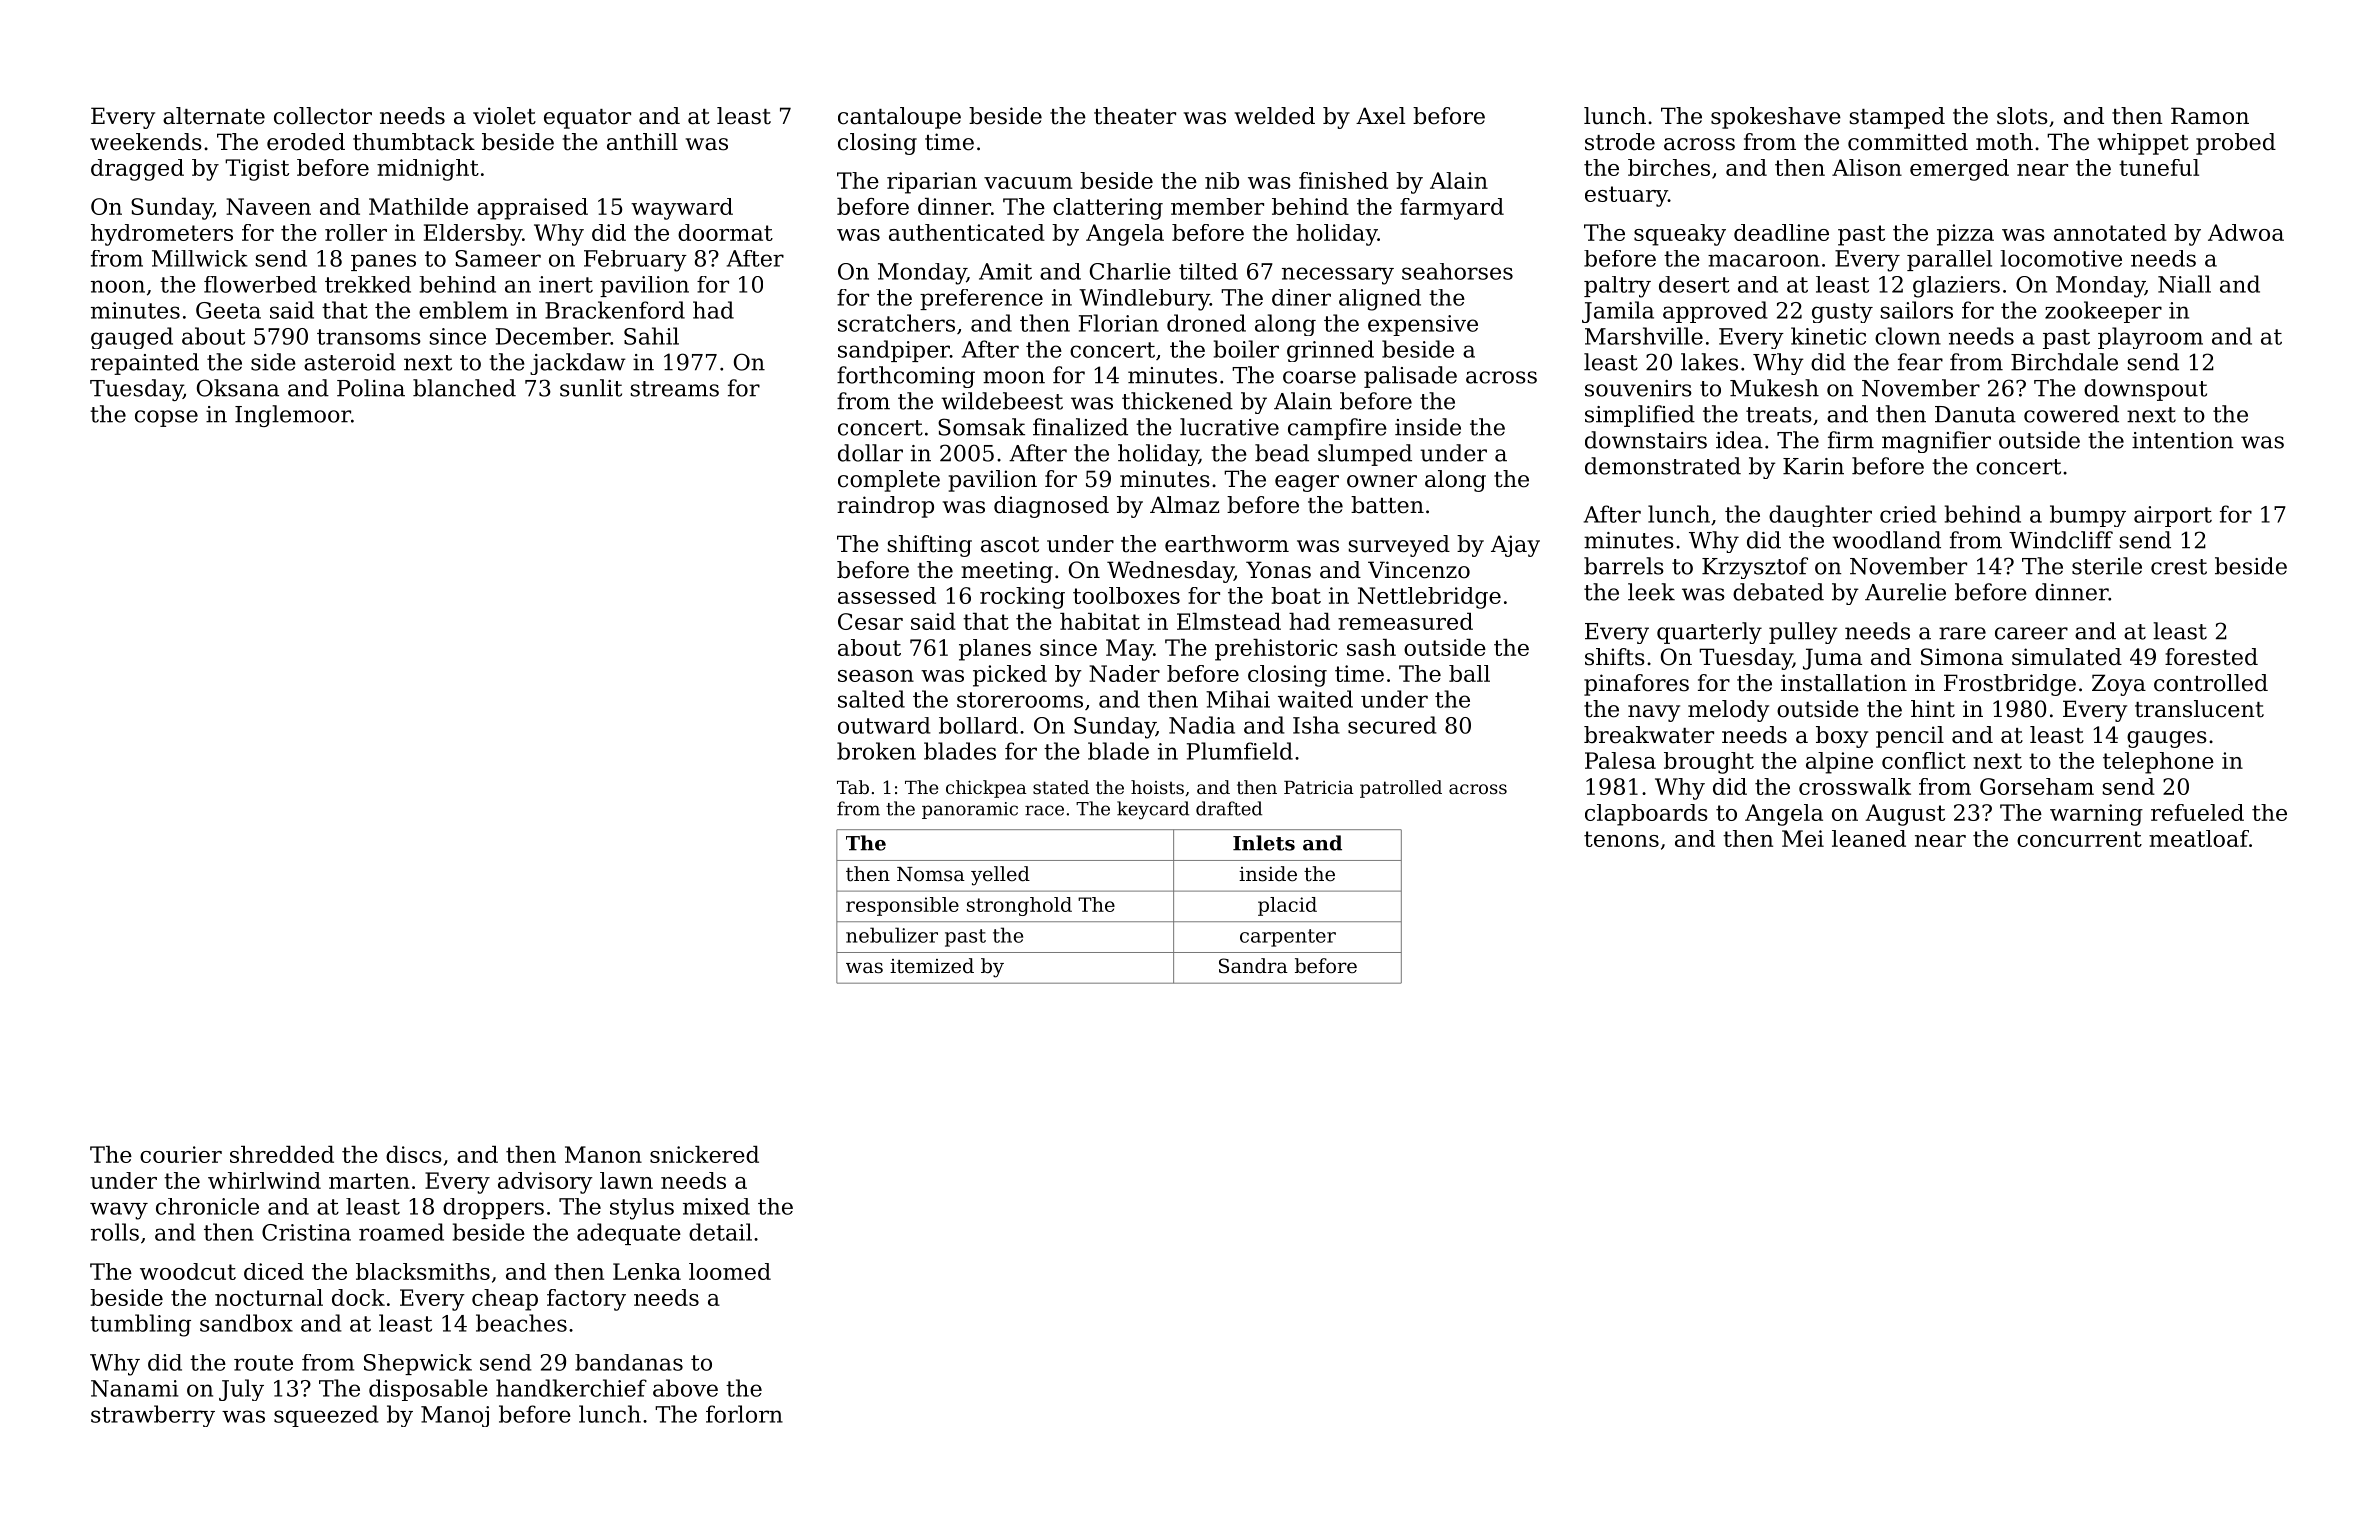 This document has width=2380, height=1540. Describe the element at coordinates (153, 1416) in the document. I see `strawberry` at that location.
